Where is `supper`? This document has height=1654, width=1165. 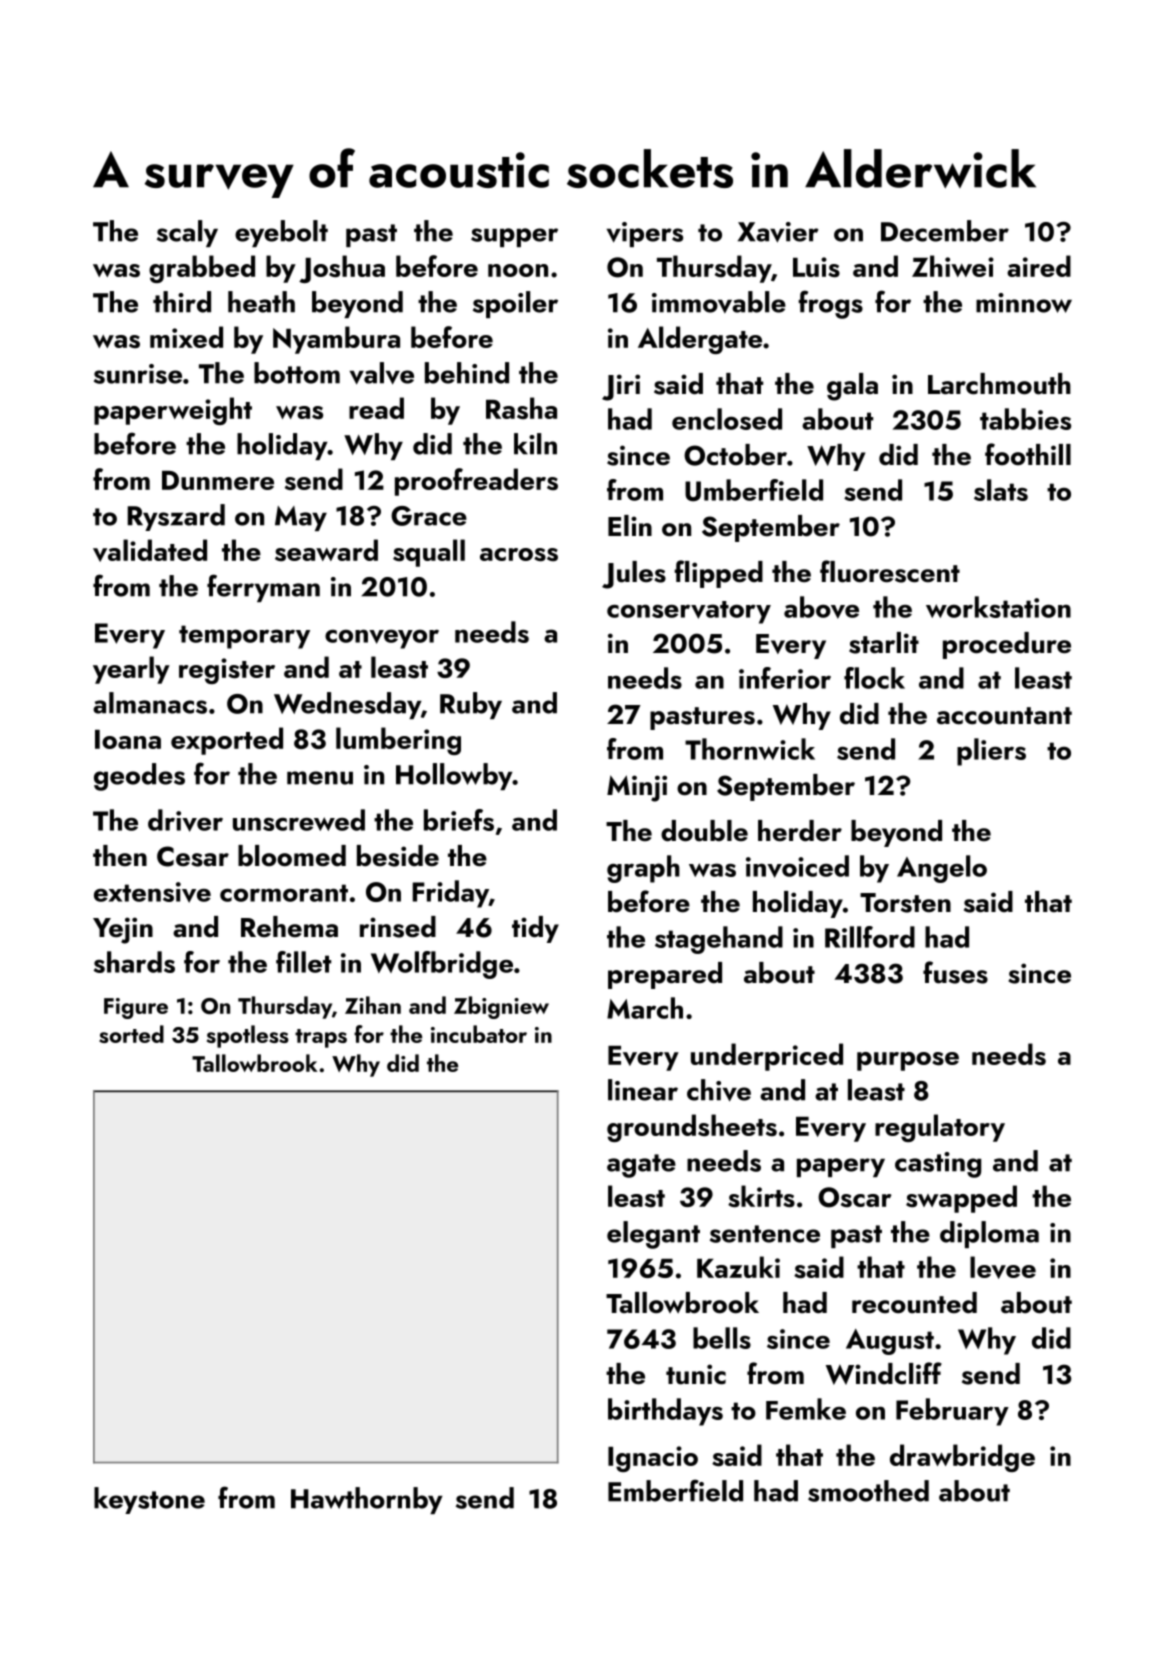
supper is located at coordinates (514, 237).
